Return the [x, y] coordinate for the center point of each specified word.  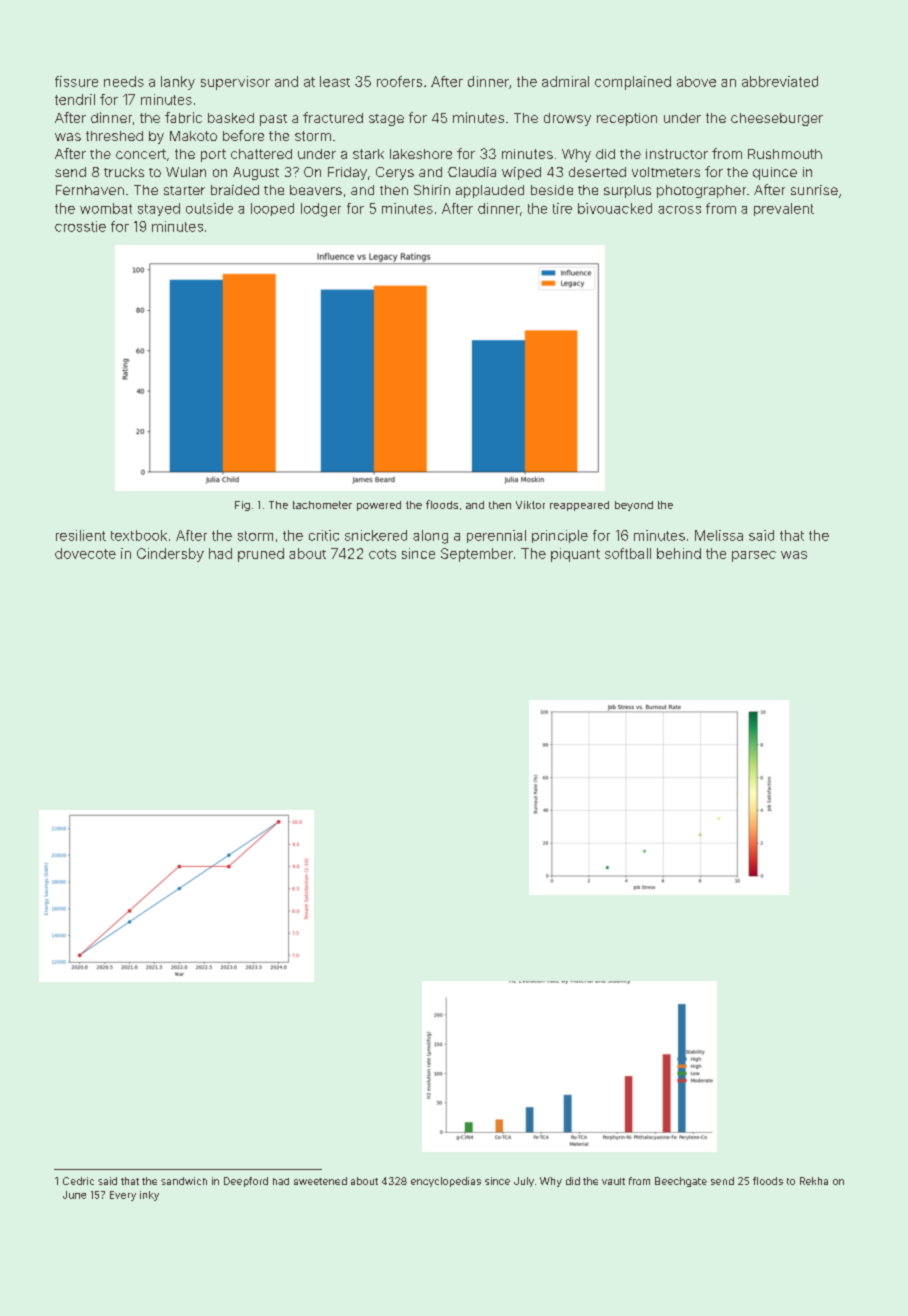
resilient [81, 535]
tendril [75, 99]
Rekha [814, 1181]
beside [552, 190]
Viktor [530, 505]
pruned [261, 555]
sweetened [320, 1181]
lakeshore [421, 154]
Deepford [246, 1182]
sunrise [814, 190]
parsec [754, 556]
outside [209, 208]
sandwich [184, 1181]
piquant [575, 555]
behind [679, 553]
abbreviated [780, 81]
